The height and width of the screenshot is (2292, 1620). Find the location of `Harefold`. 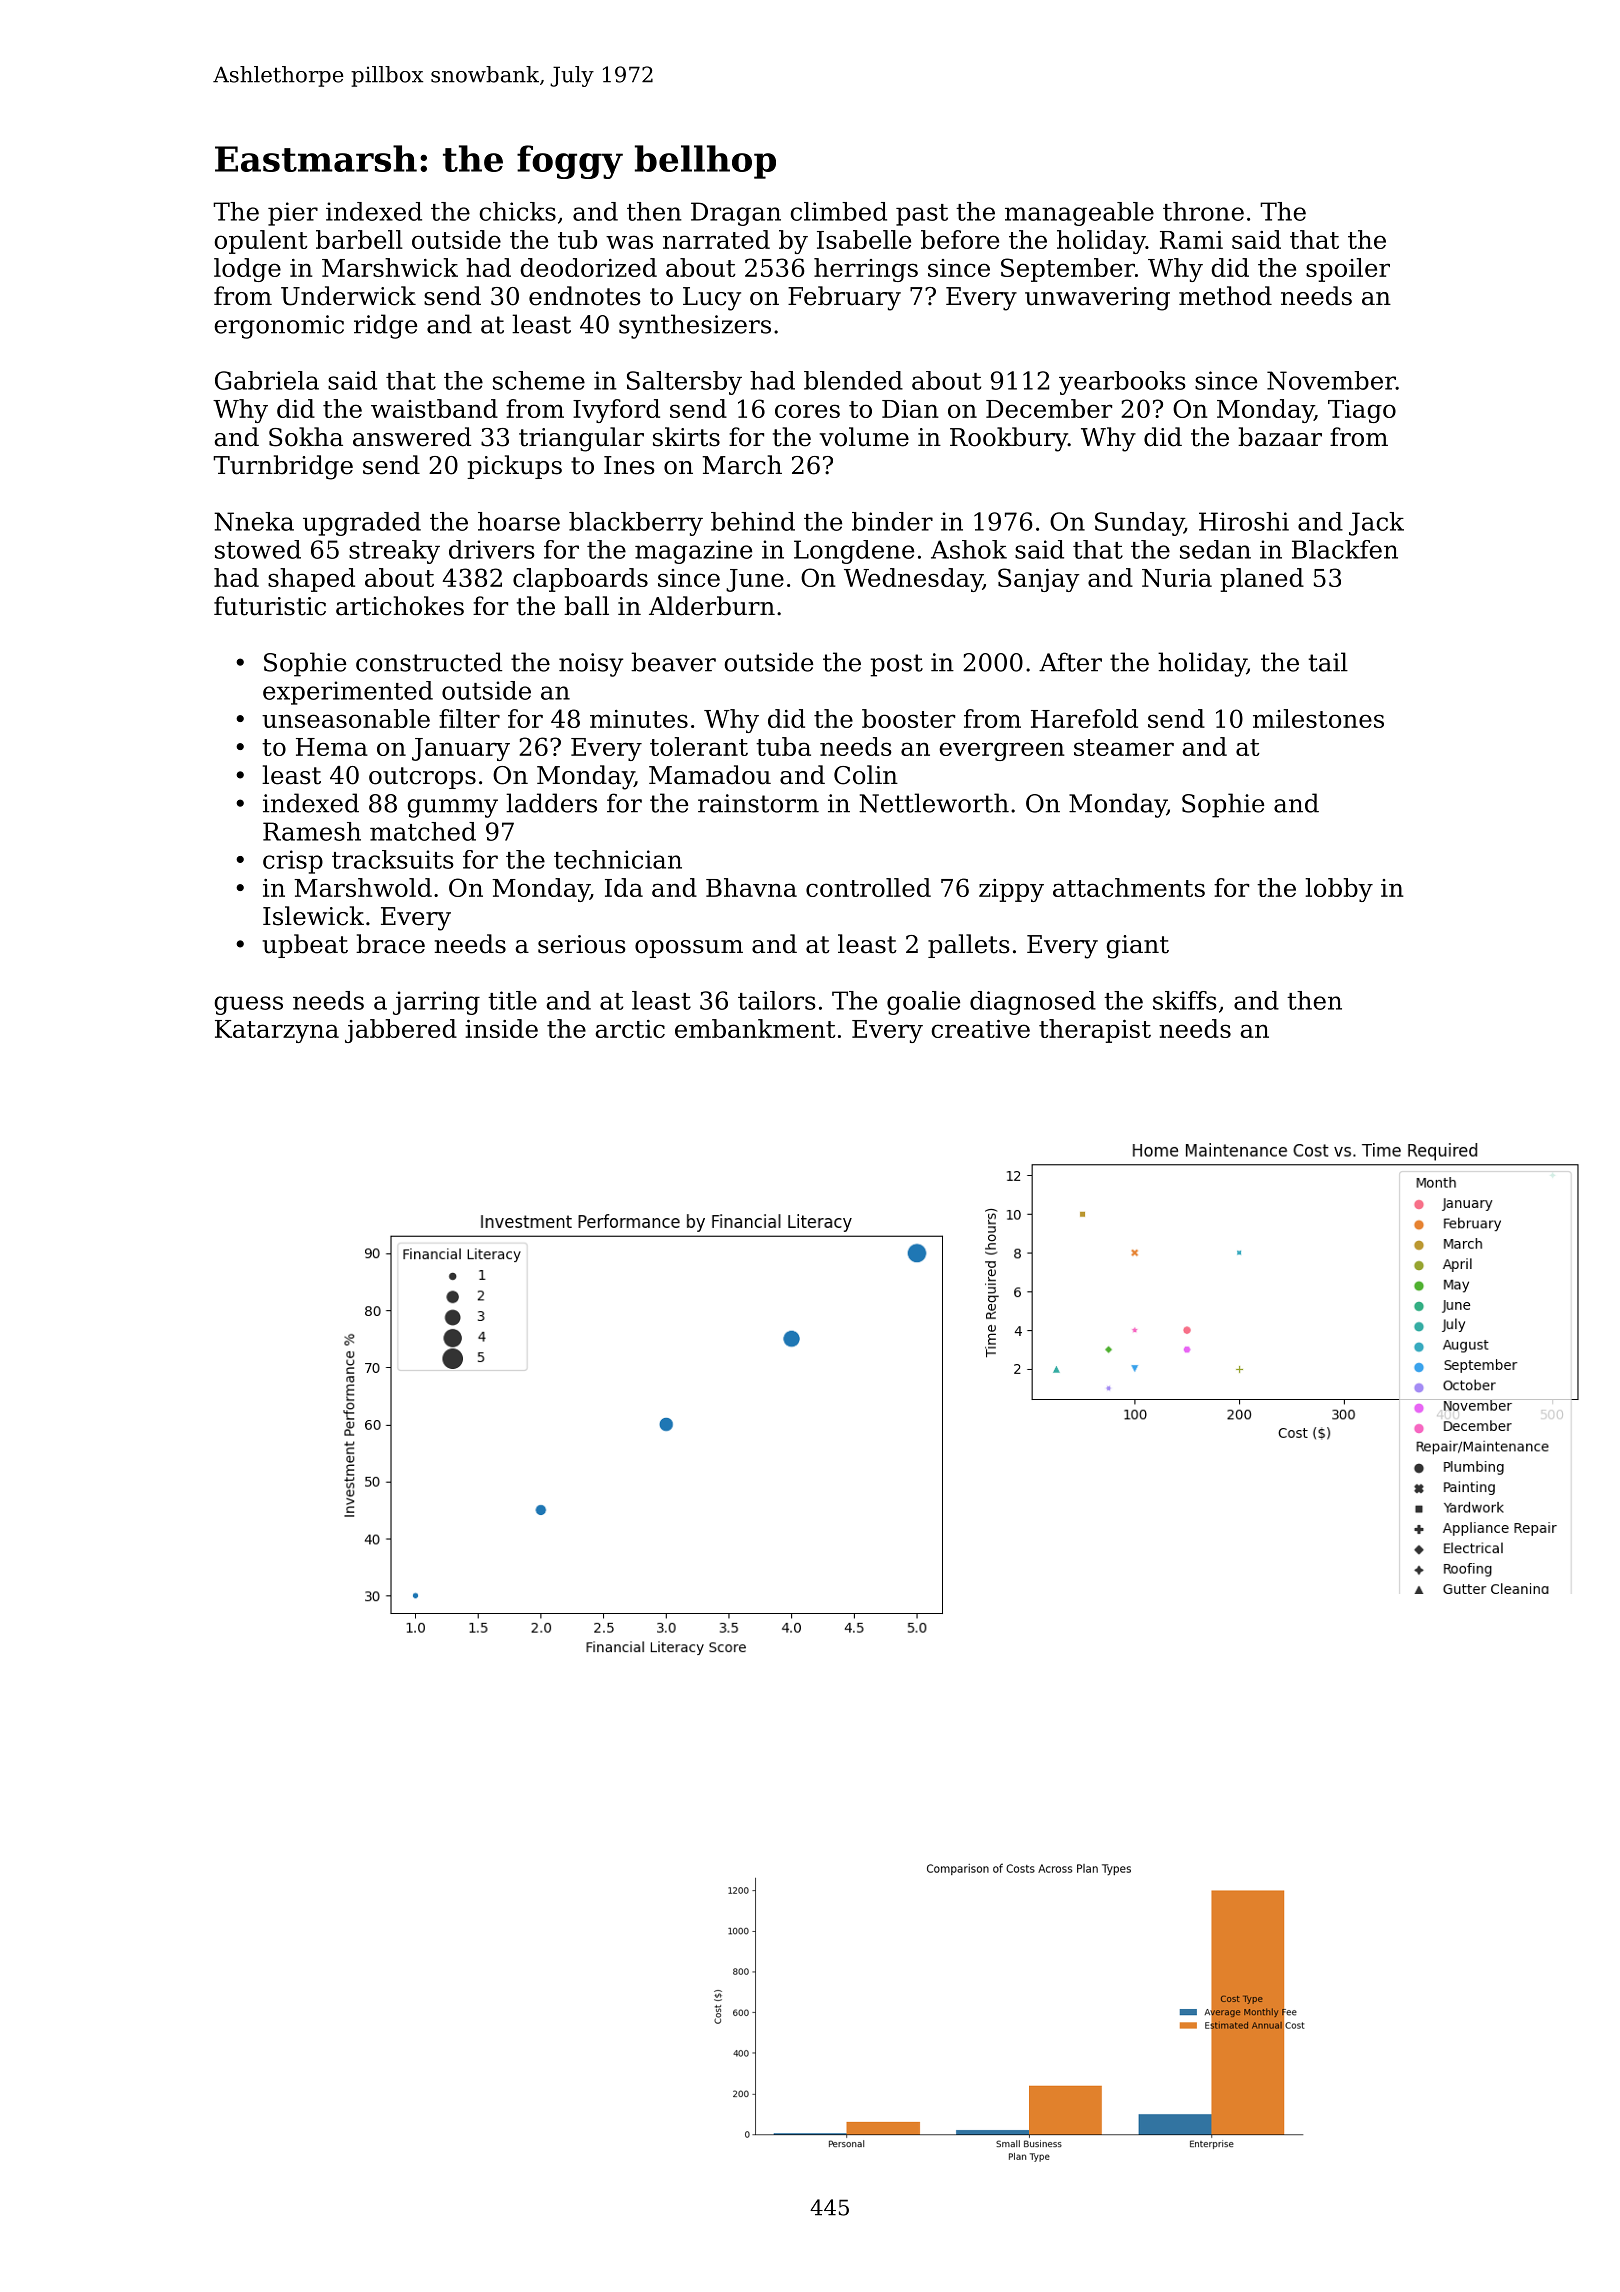

Harefold is located at coordinates (1084, 718).
